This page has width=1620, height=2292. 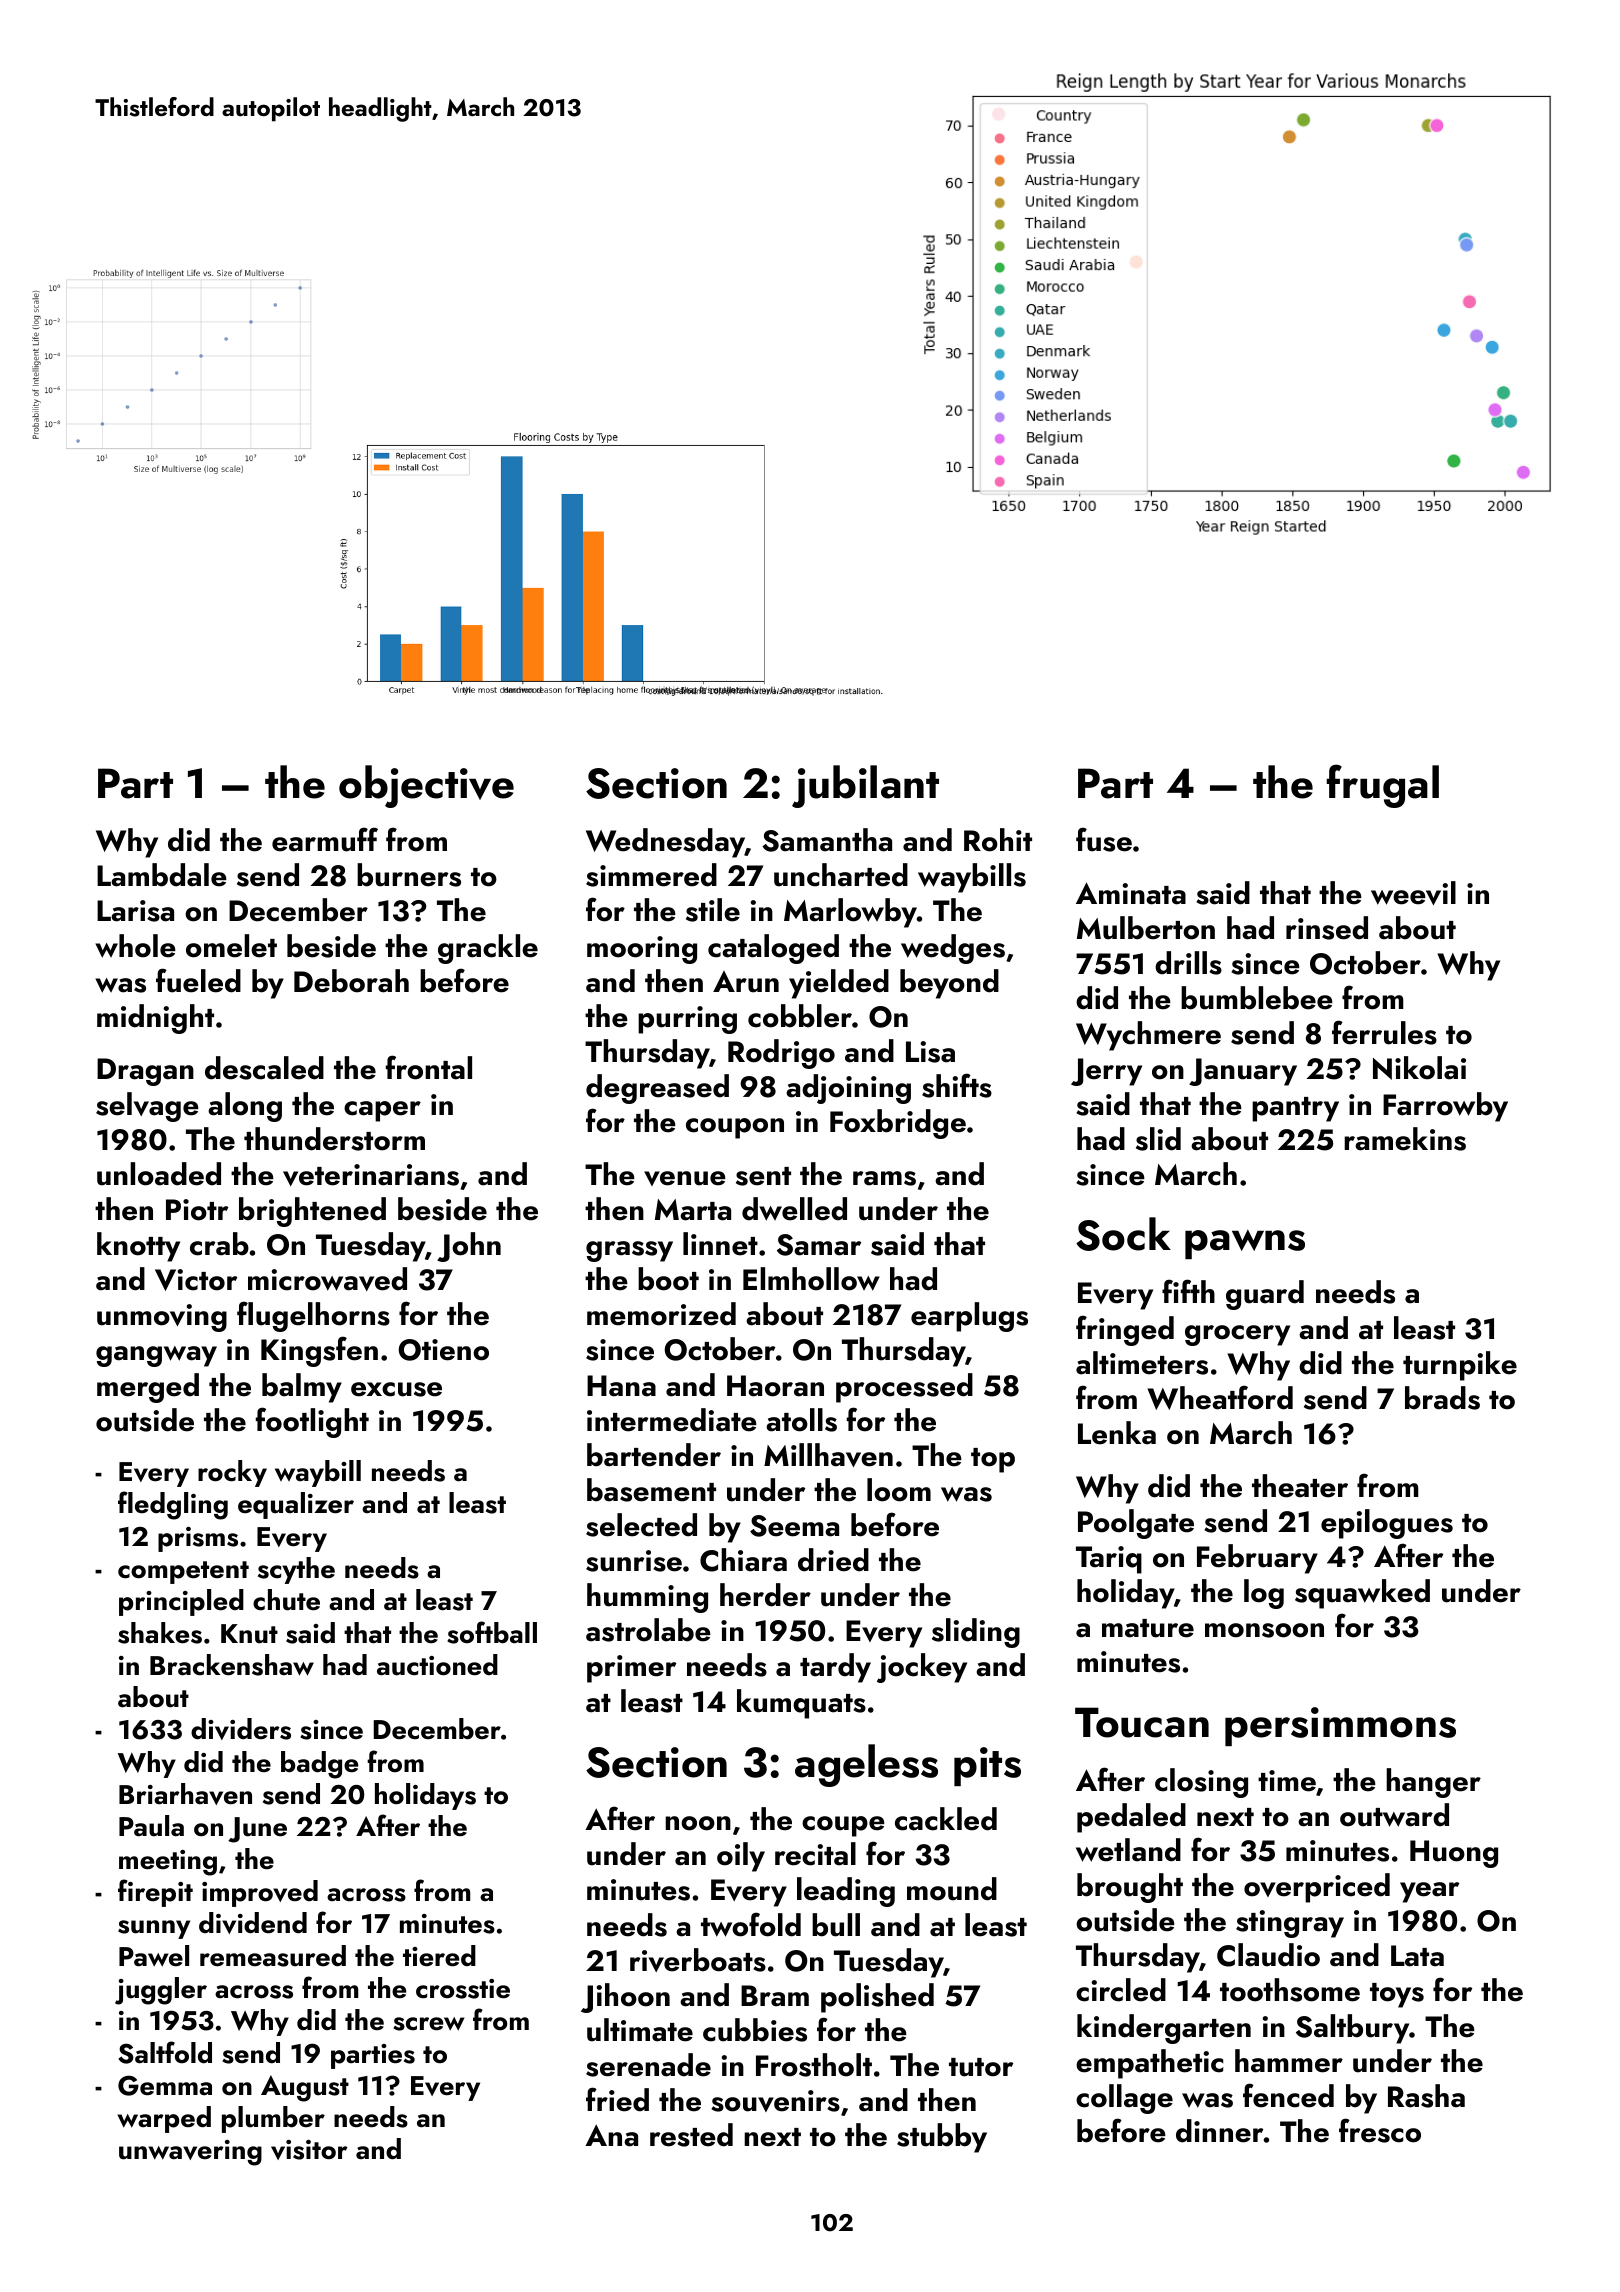 What do you see at coordinates (426, 786) in the page?
I see `objective` at bounding box center [426, 786].
